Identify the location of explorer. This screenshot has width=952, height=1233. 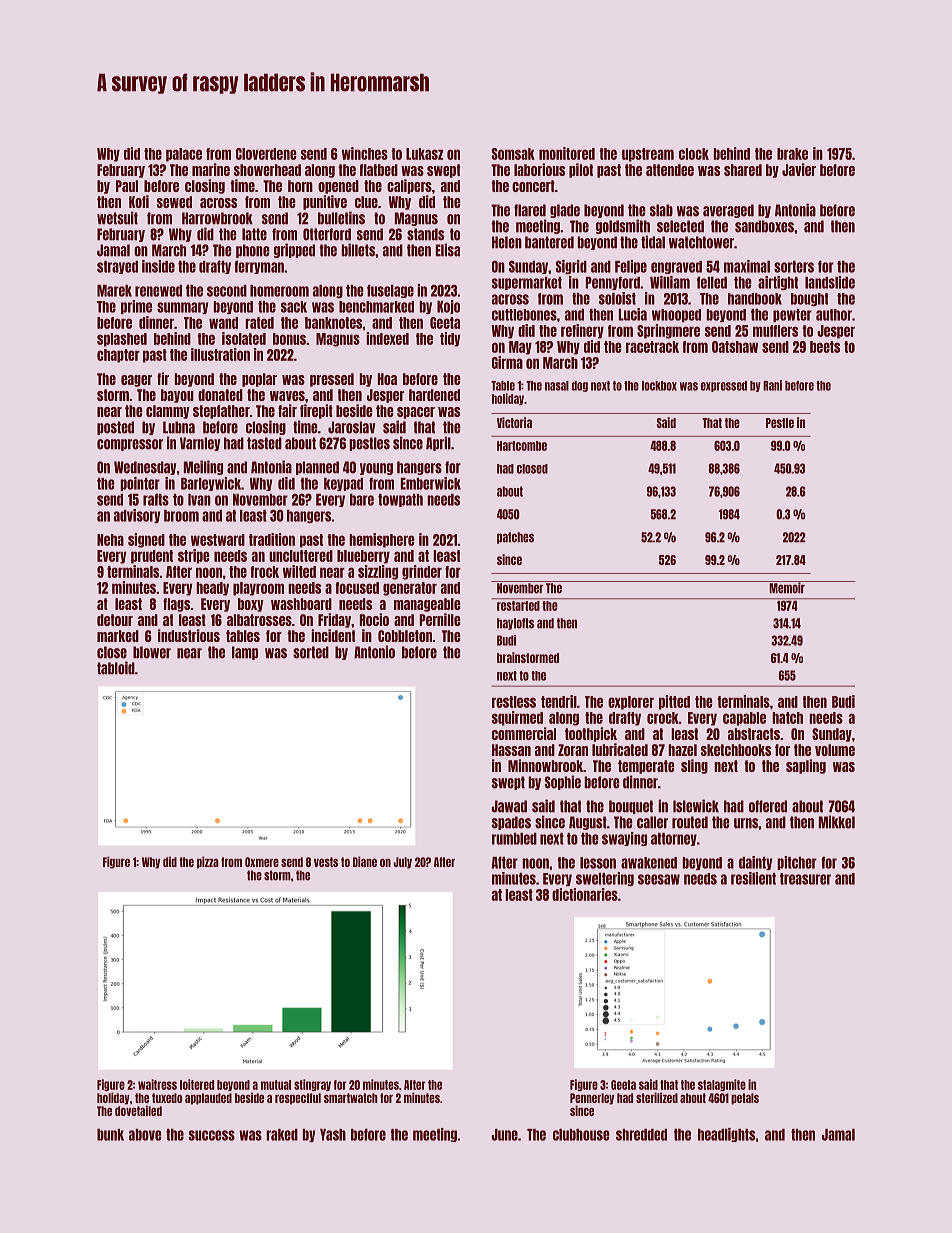
(631, 703).
